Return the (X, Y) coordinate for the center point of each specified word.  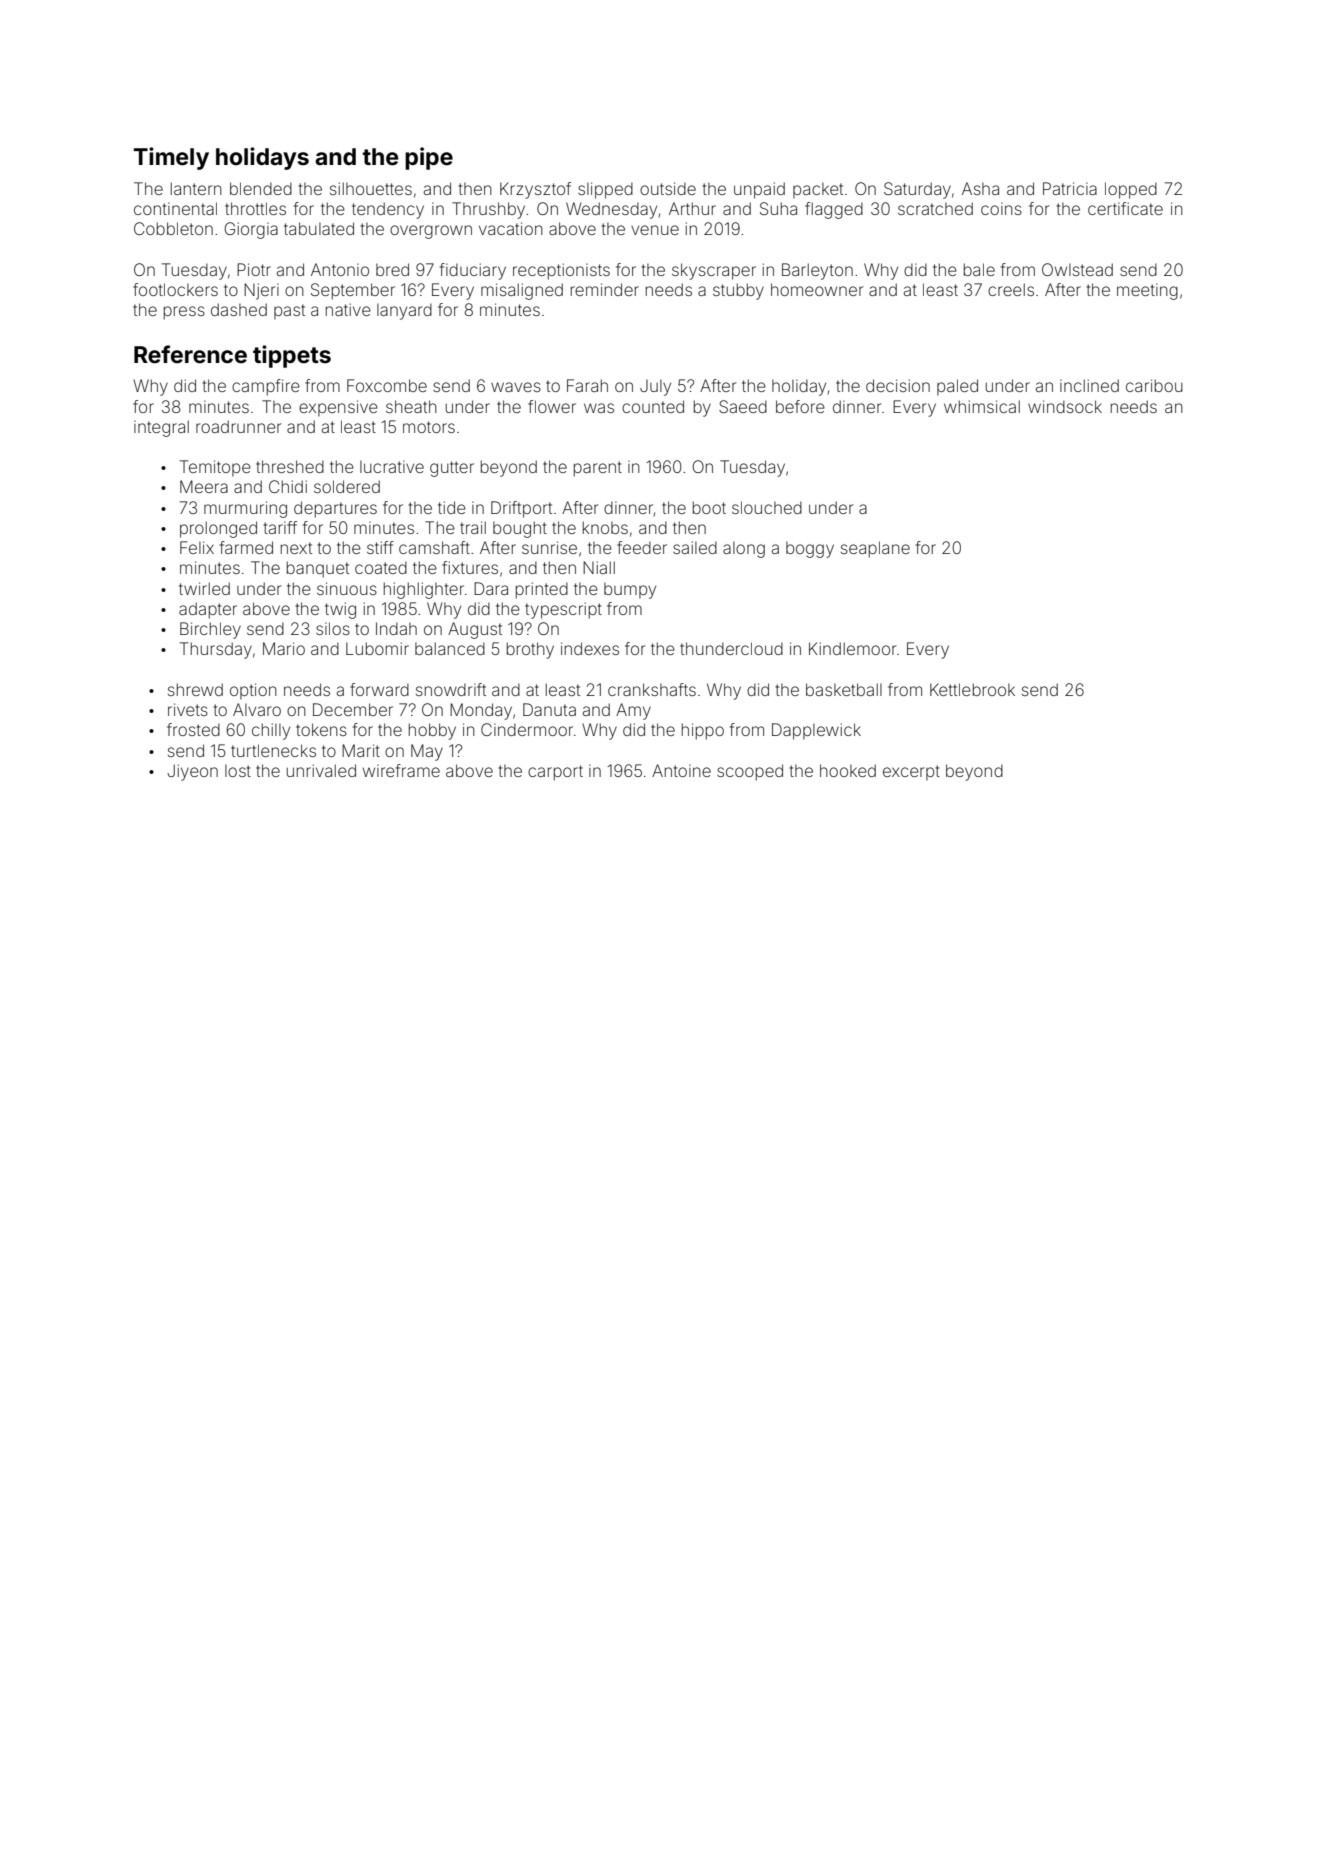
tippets (292, 356)
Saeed (743, 406)
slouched (767, 507)
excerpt (911, 772)
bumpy (630, 591)
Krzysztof (535, 190)
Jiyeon (192, 772)
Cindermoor (527, 729)
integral (161, 428)
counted (653, 406)
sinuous (347, 588)
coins (1001, 208)
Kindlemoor (852, 648)
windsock (1065, 406)
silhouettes (371, 188)
